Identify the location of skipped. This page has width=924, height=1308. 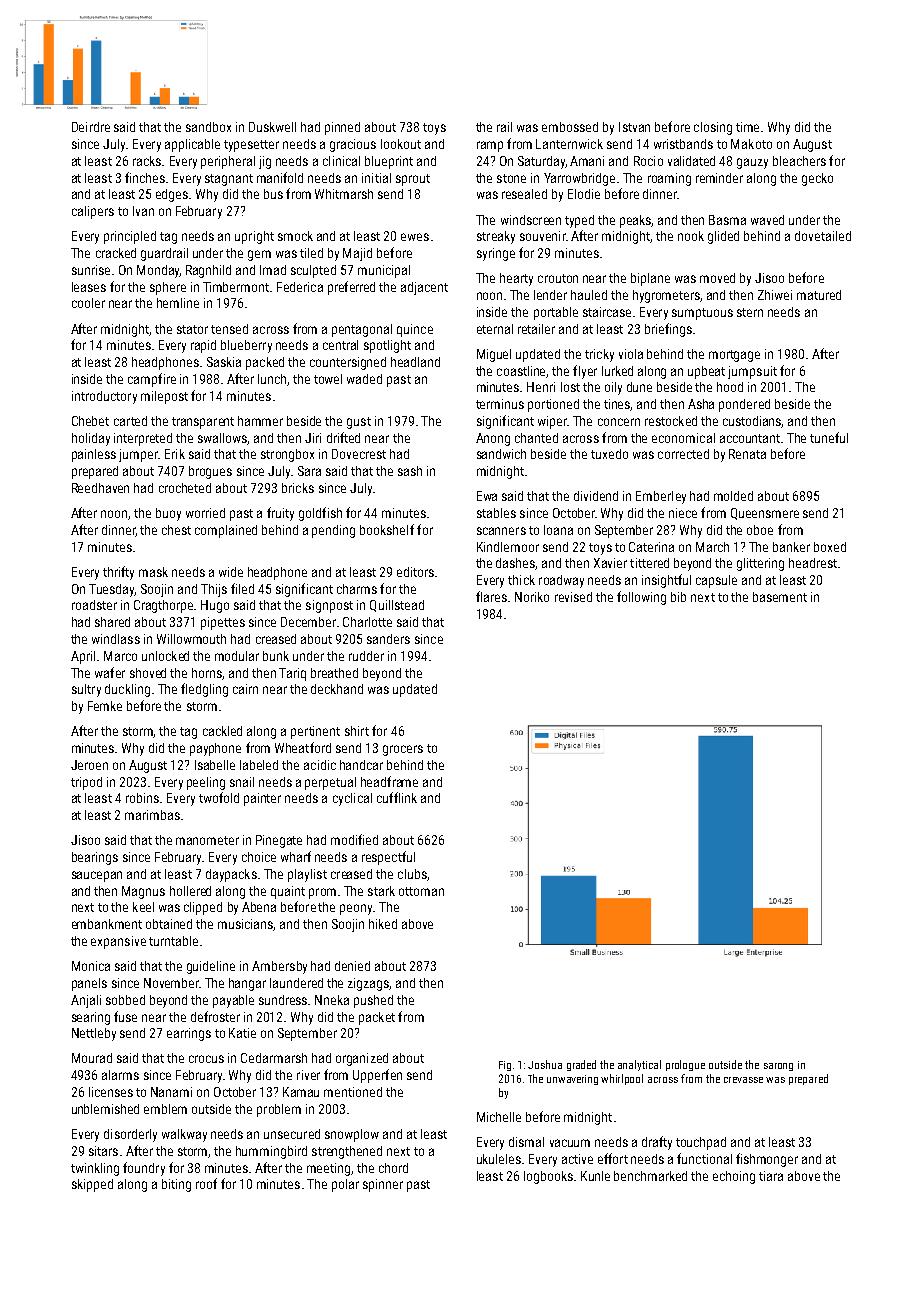
(92, 1185).
